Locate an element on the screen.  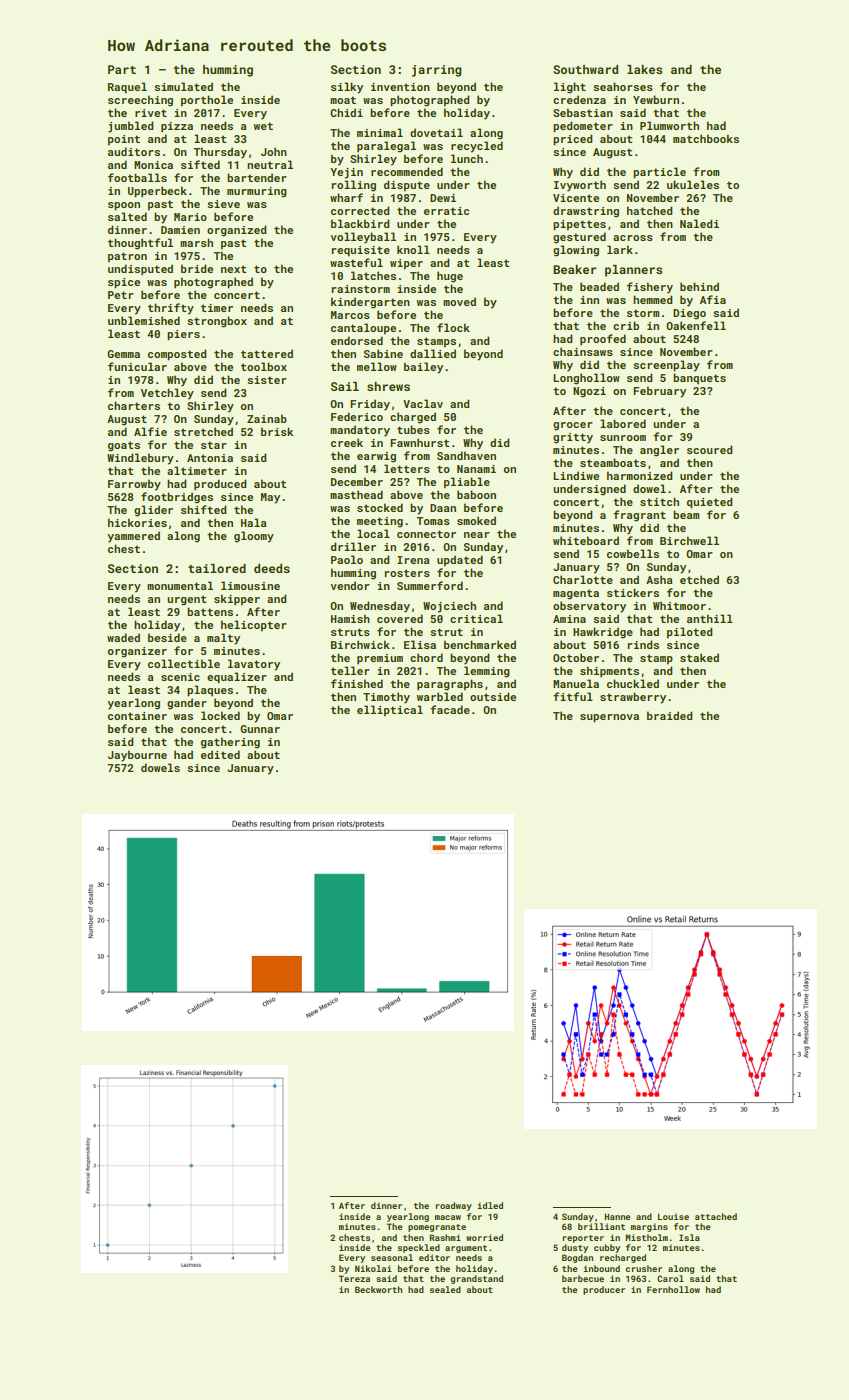
Dewi is located at coordinates (443, 198).
